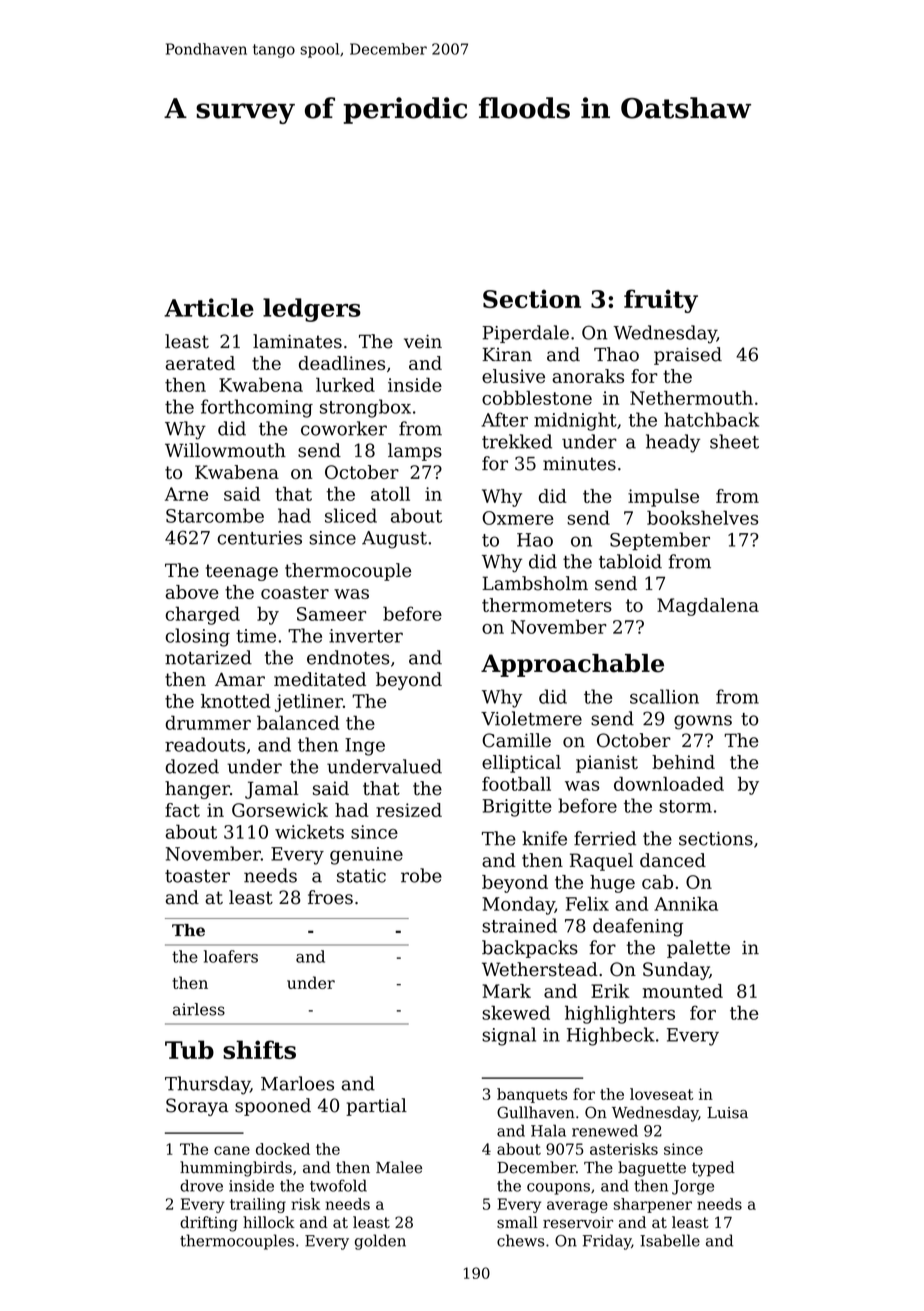 This screenshot has height=1311, width=924. What do you see at coordinates (209, 307) in the screenshot?
I see `Article` at bounding box center [209, 307].
